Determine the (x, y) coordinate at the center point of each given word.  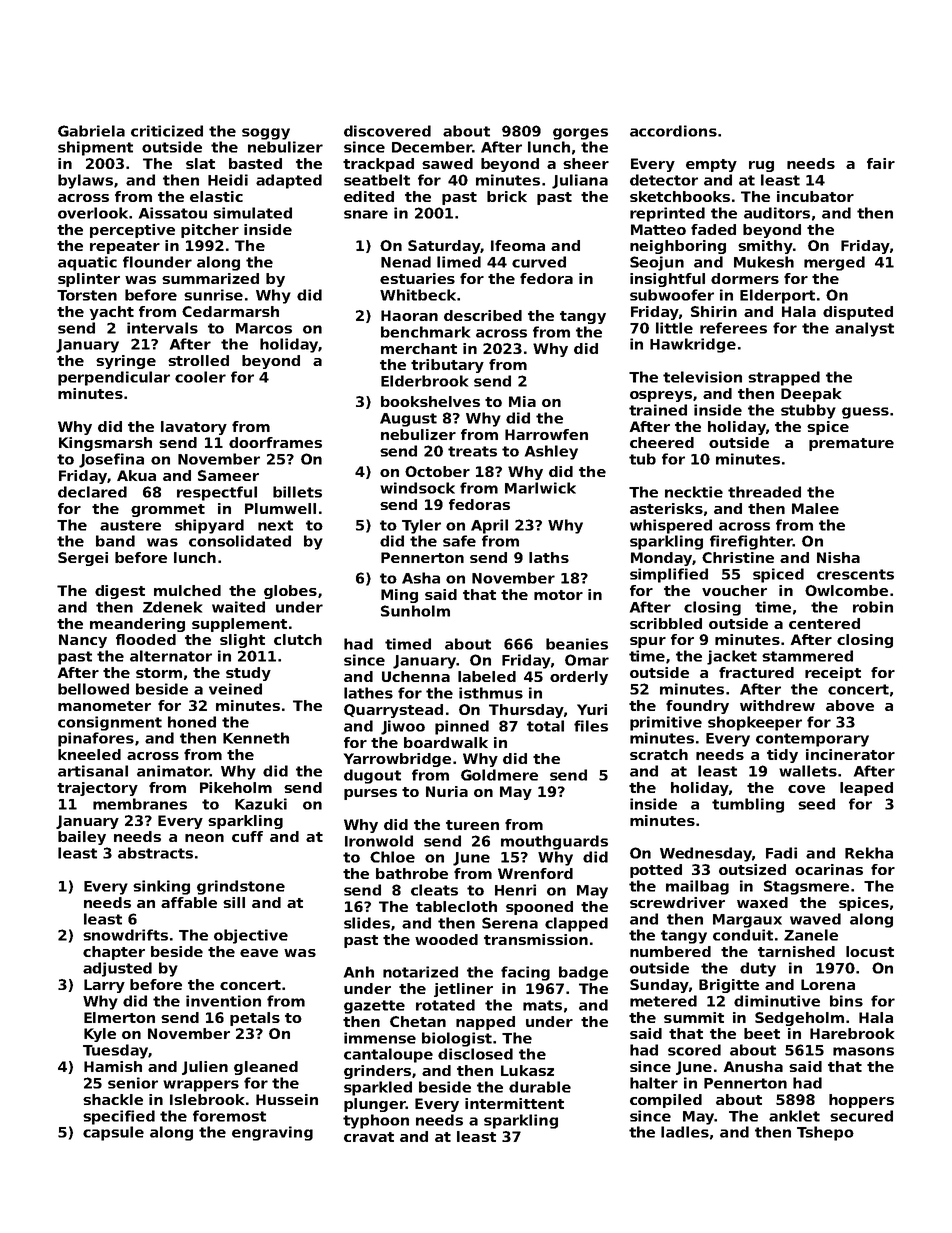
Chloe (392, 857)
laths (549, 557)
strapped (784, 378)
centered (824, 623)
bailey (82, 838)
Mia (522, 401)
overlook (93, 213)
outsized (752, 869)
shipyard (209, 526)
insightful (667, 280)
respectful (217, 493)
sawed (447, 163)
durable (540, 1087)
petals (255, 1019)
